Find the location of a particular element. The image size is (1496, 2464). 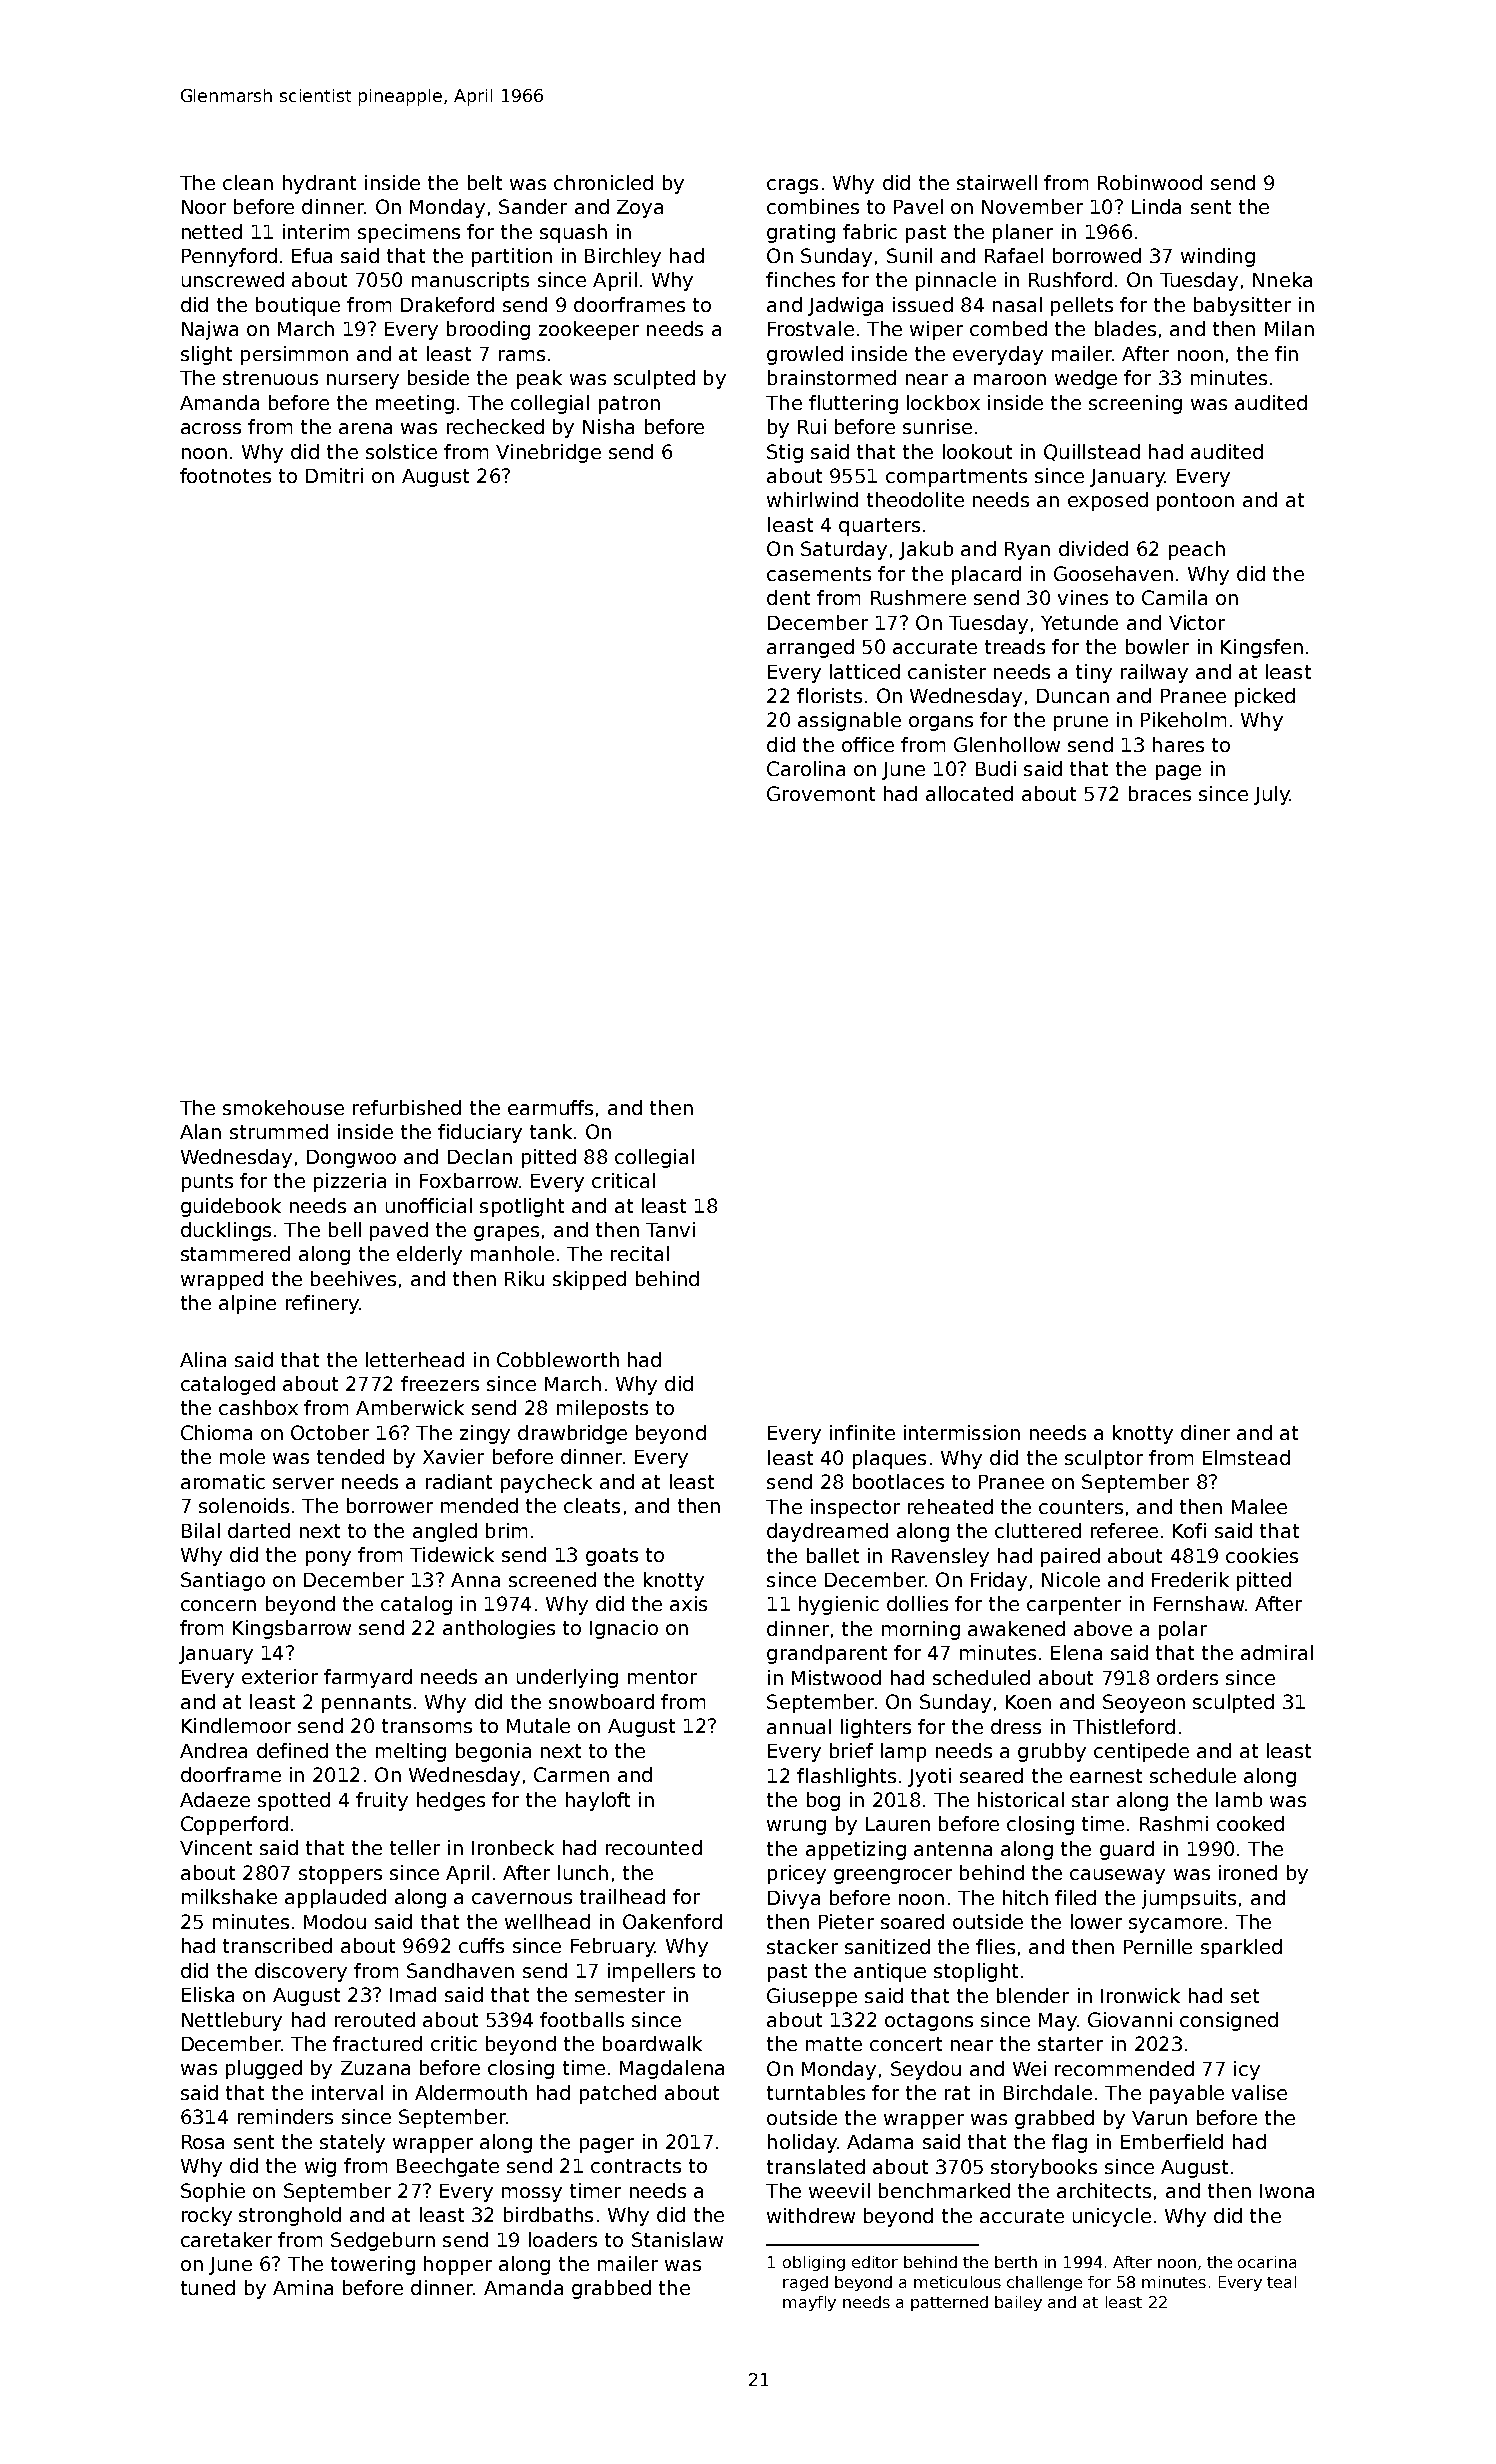

footnotes is located at coordinates (225, 475).
